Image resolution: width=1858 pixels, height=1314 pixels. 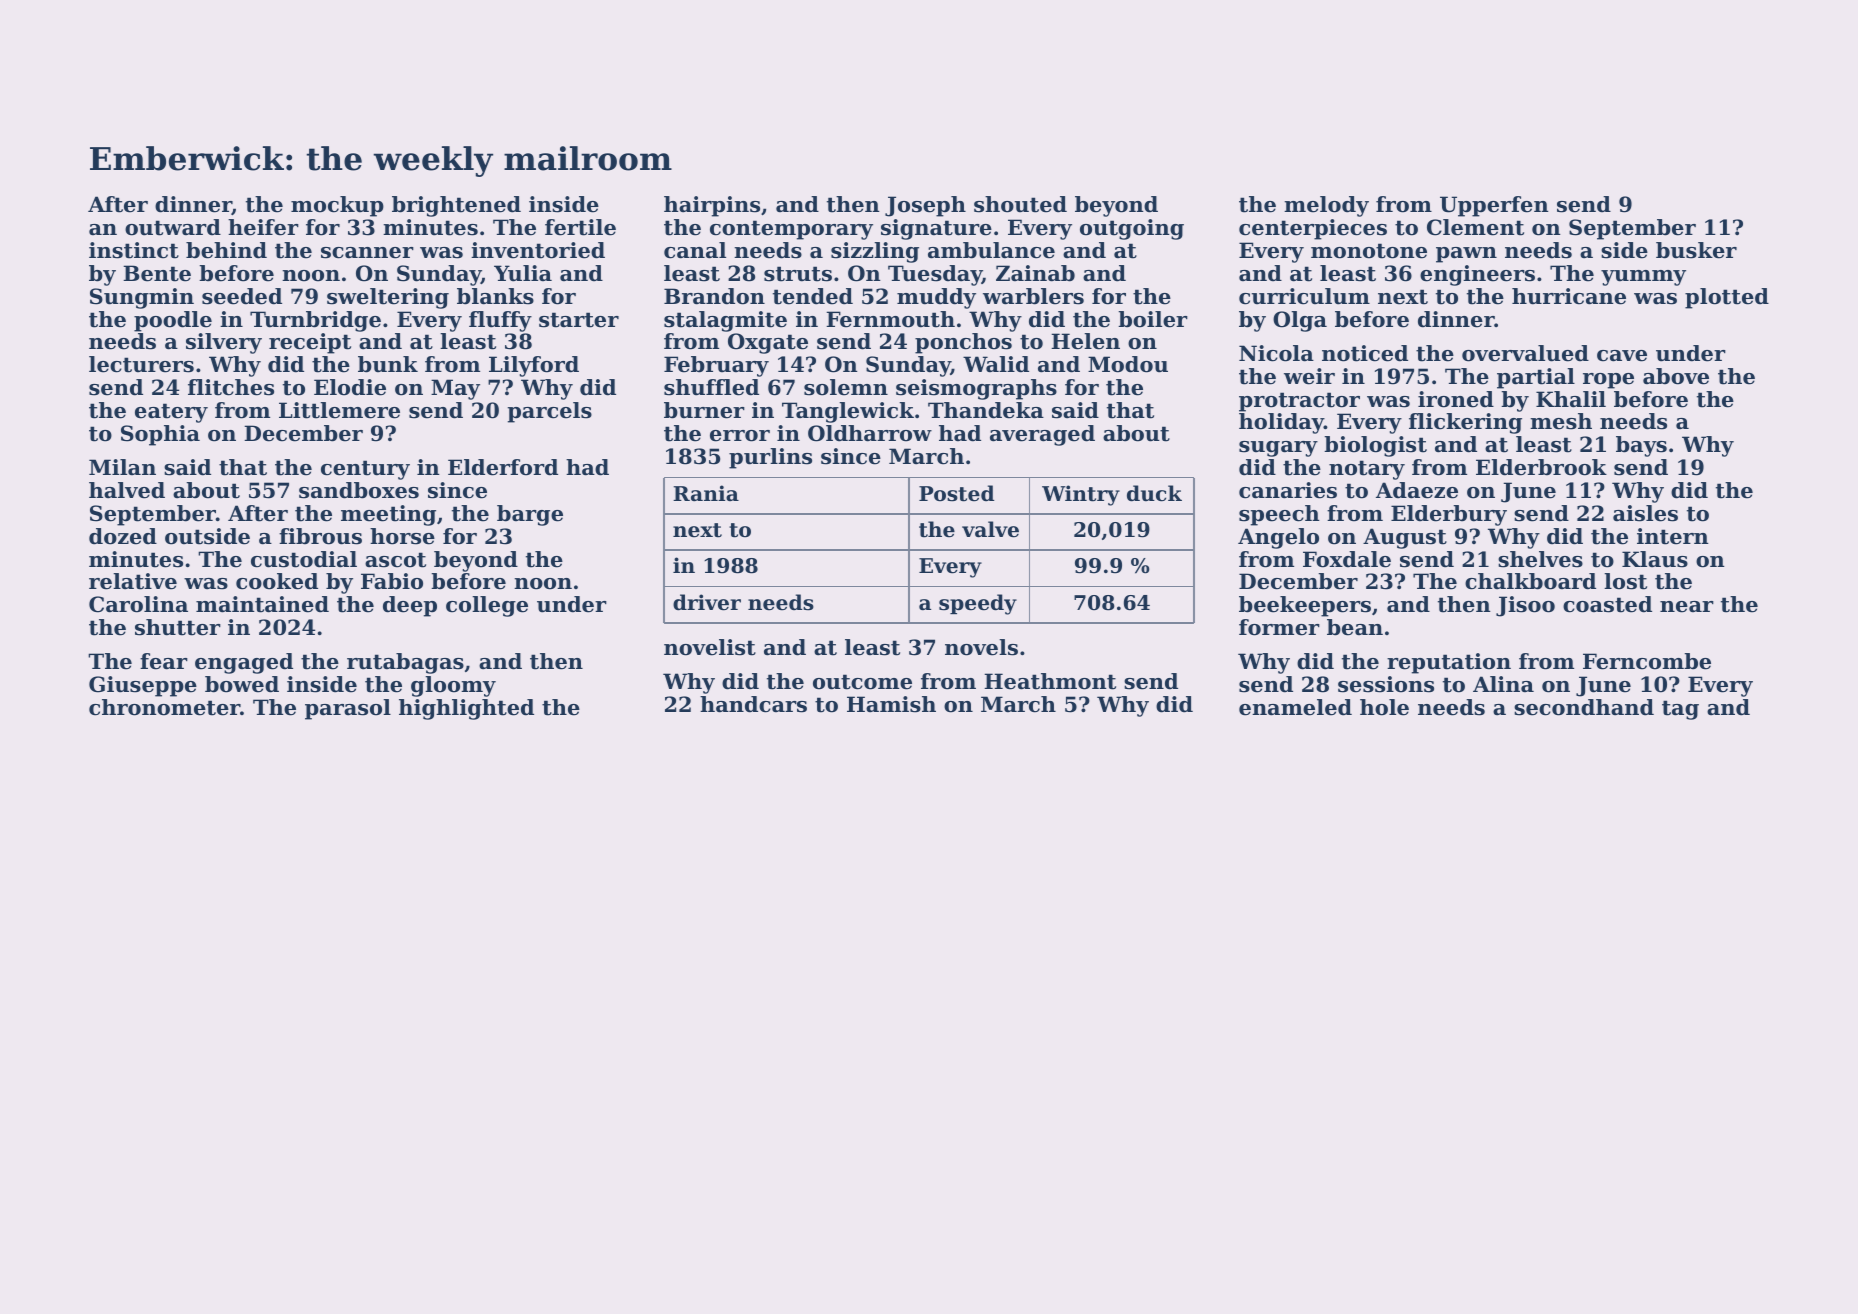 I want to click on halved, so click(x=127, y=490).
